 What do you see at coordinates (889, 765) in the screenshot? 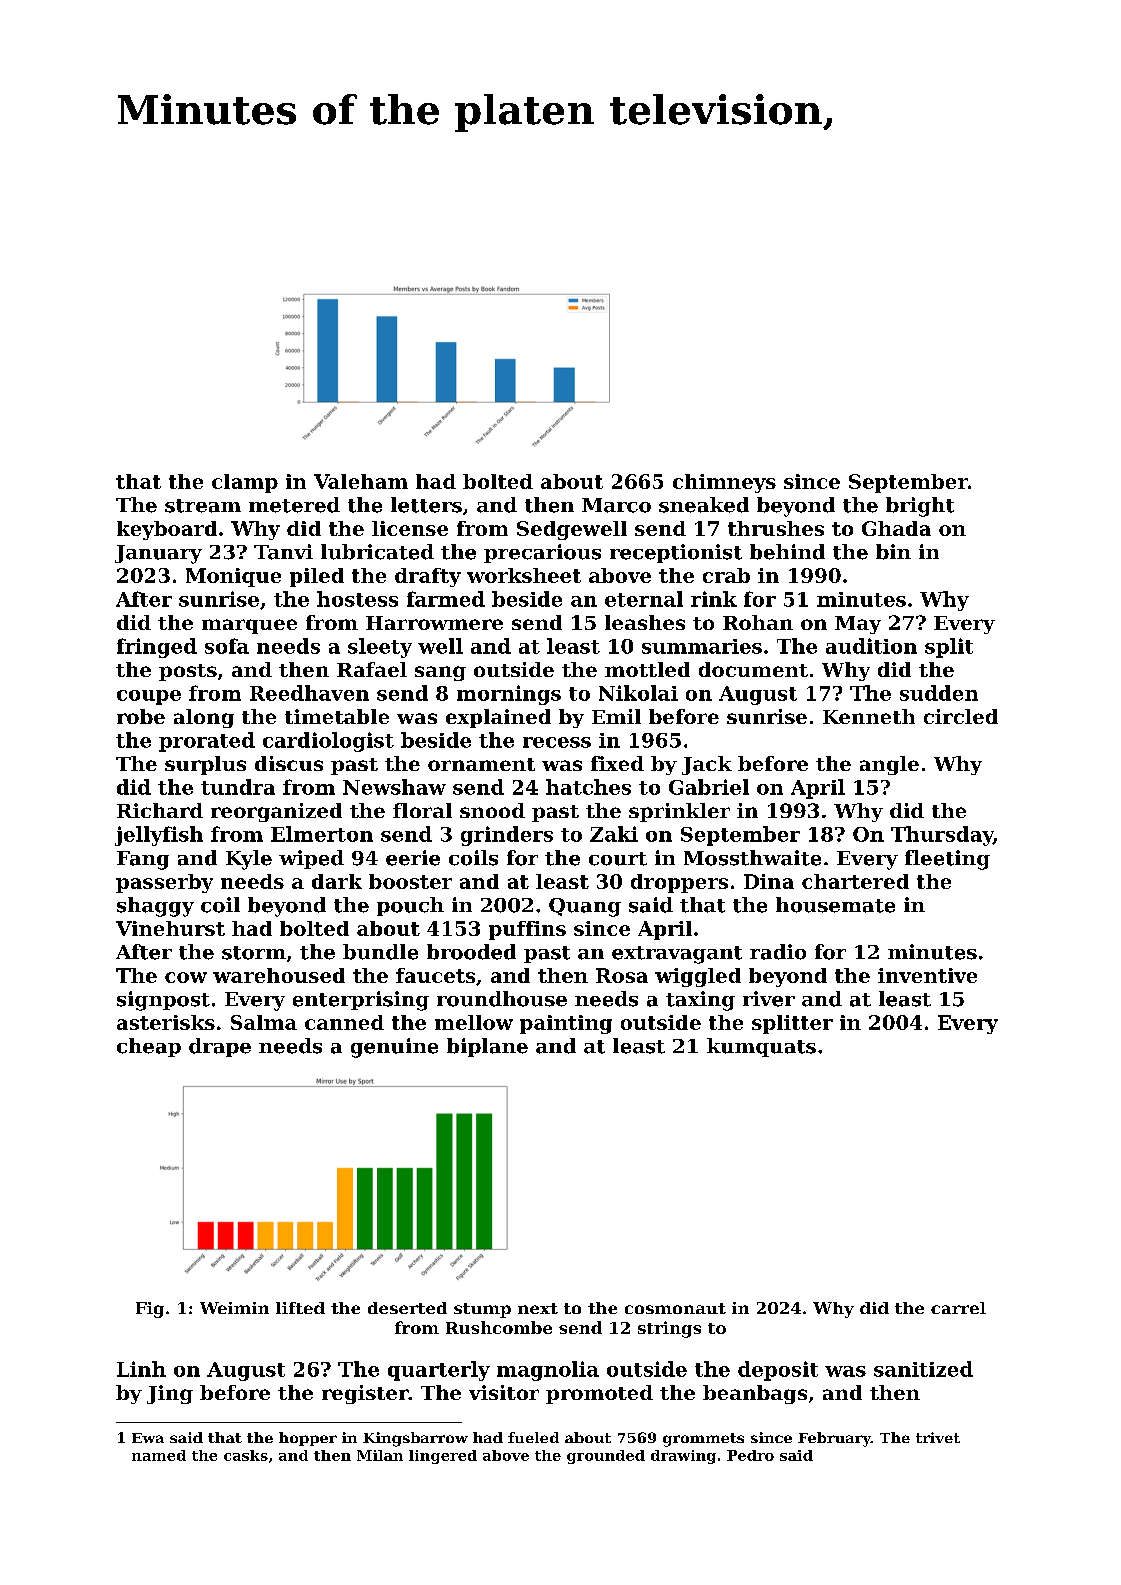
I see `angle` at bounding box center [889, 765].
